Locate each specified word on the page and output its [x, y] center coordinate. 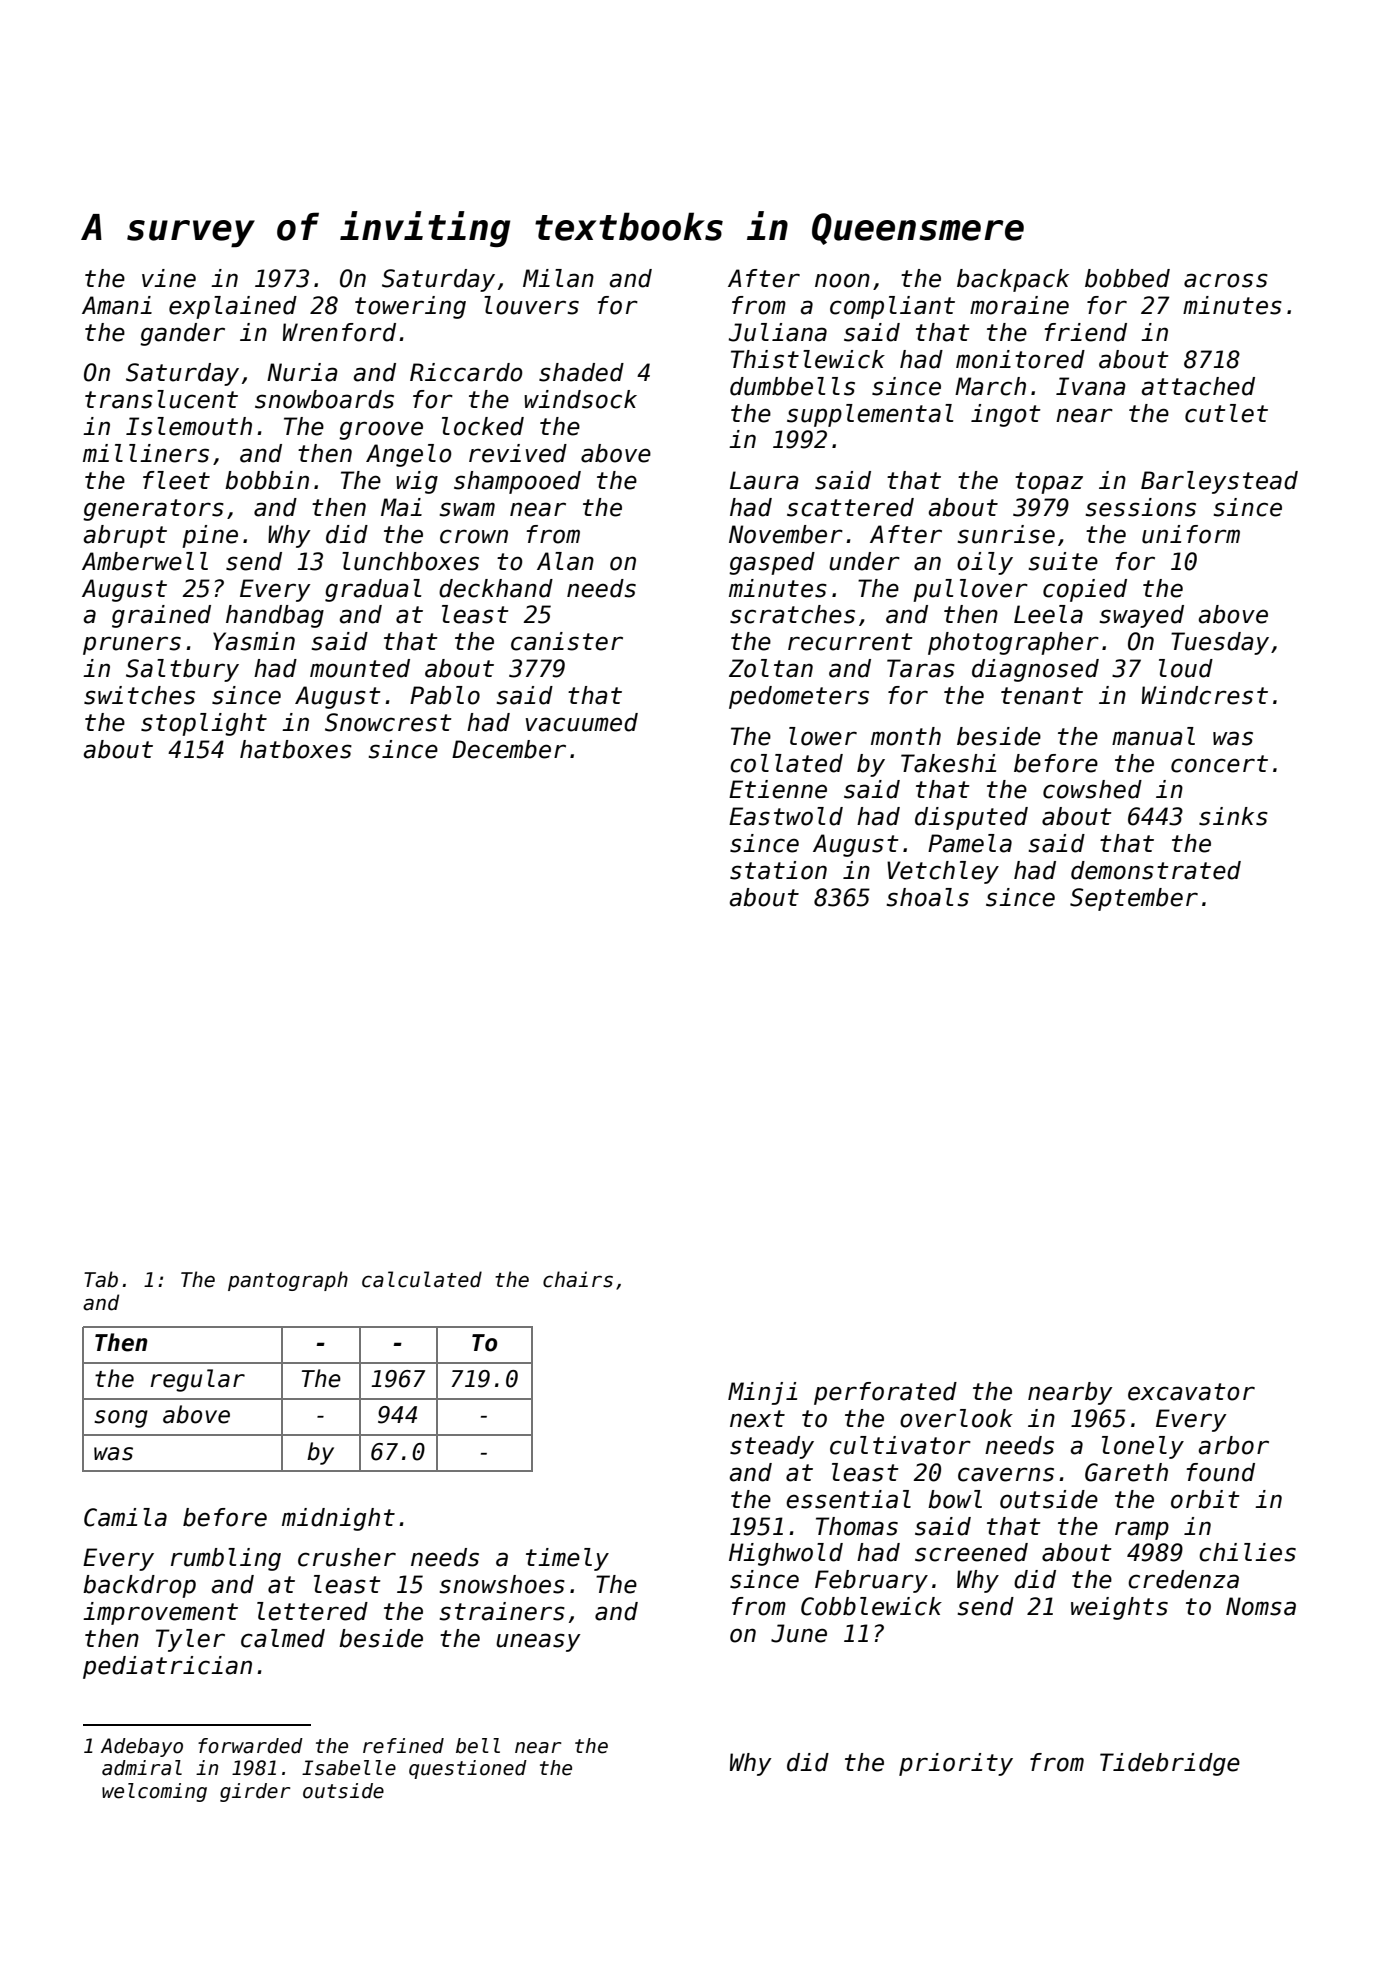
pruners [132, 645]
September [1134, 899]
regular [198, 1380]
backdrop [139, 1586]
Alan [565, 561]
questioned [468, 1769]
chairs [578, 1279]
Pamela [970, 843]
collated [786, 763]
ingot [1006, 415]
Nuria [302, 372]
